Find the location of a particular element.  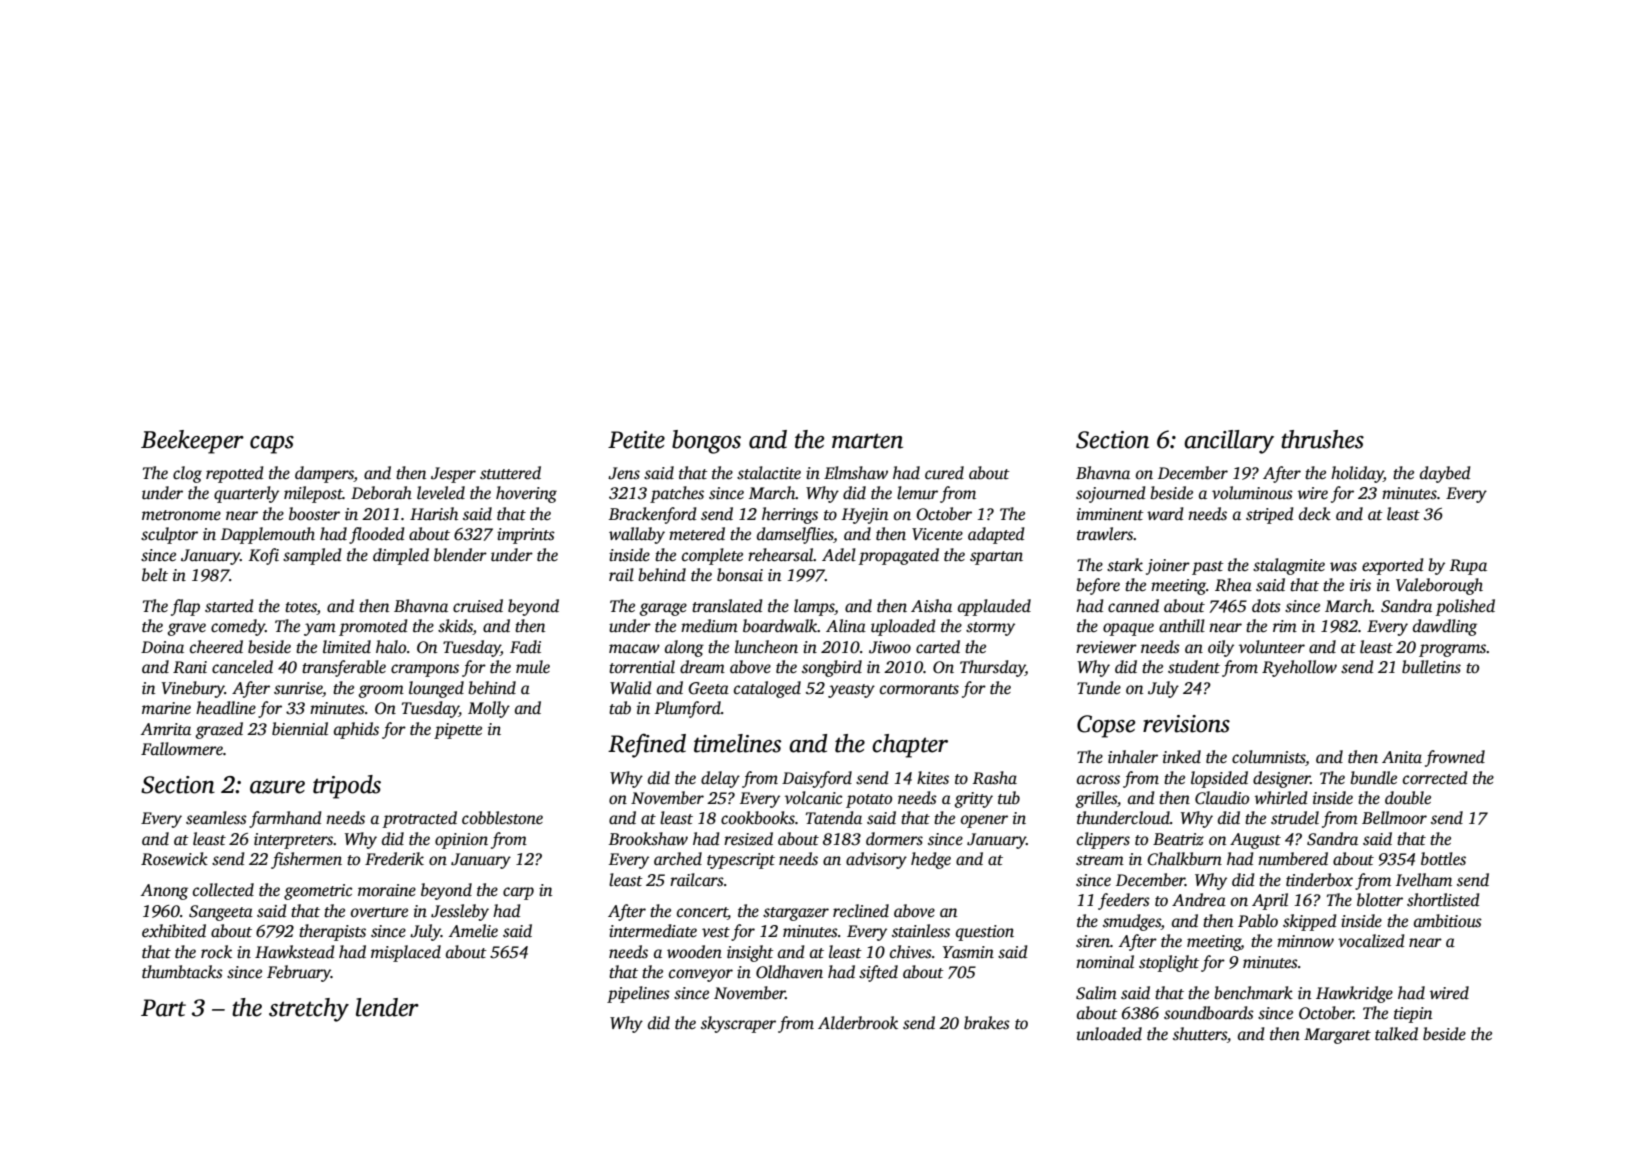

ward is located at coordinates (1165, 513).
